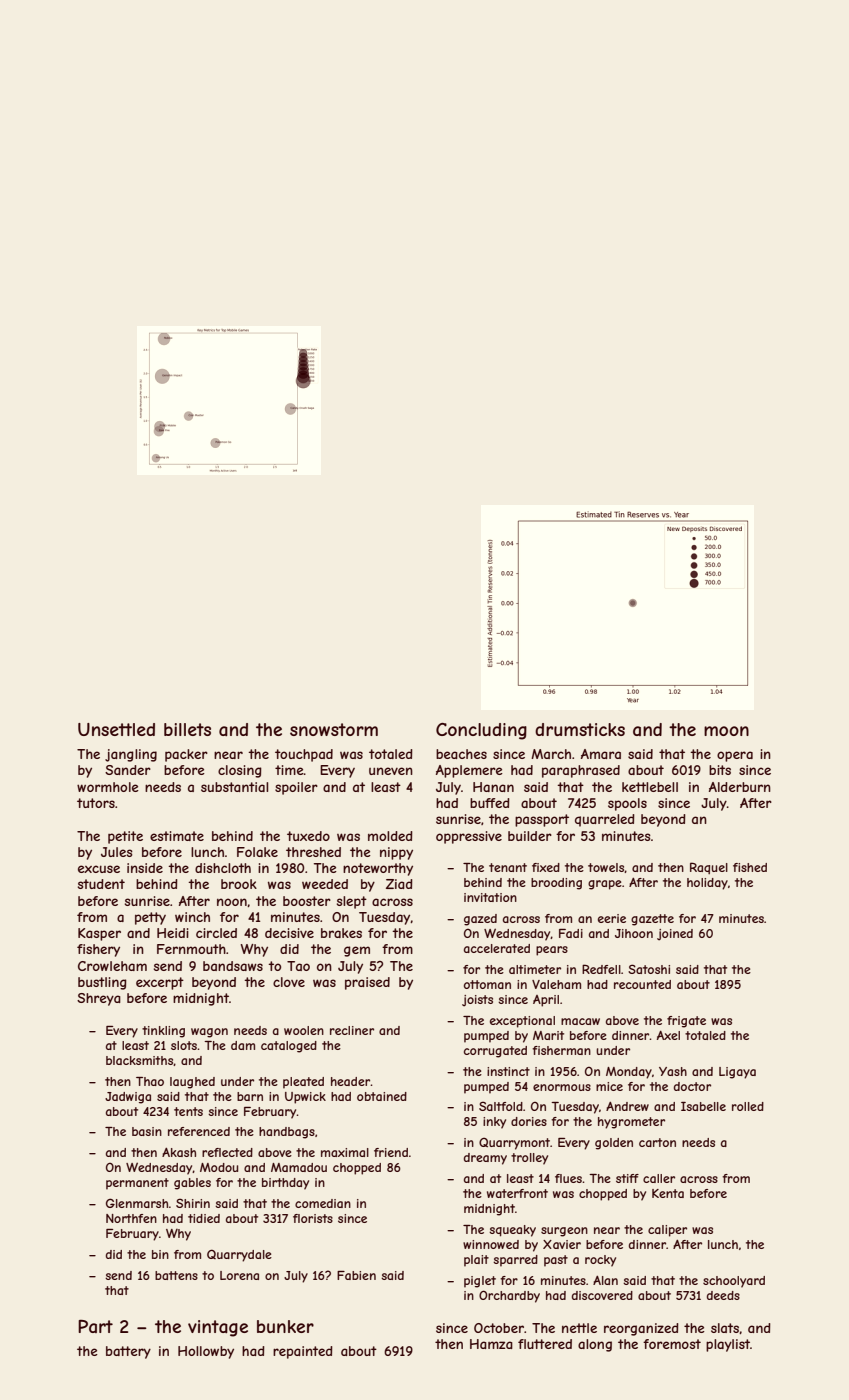 The width and height of the document is (849, 1400). What do you see at coordinates (303, 1352) in the document?
I see `repainted` at bounding box center [303, 1352].
